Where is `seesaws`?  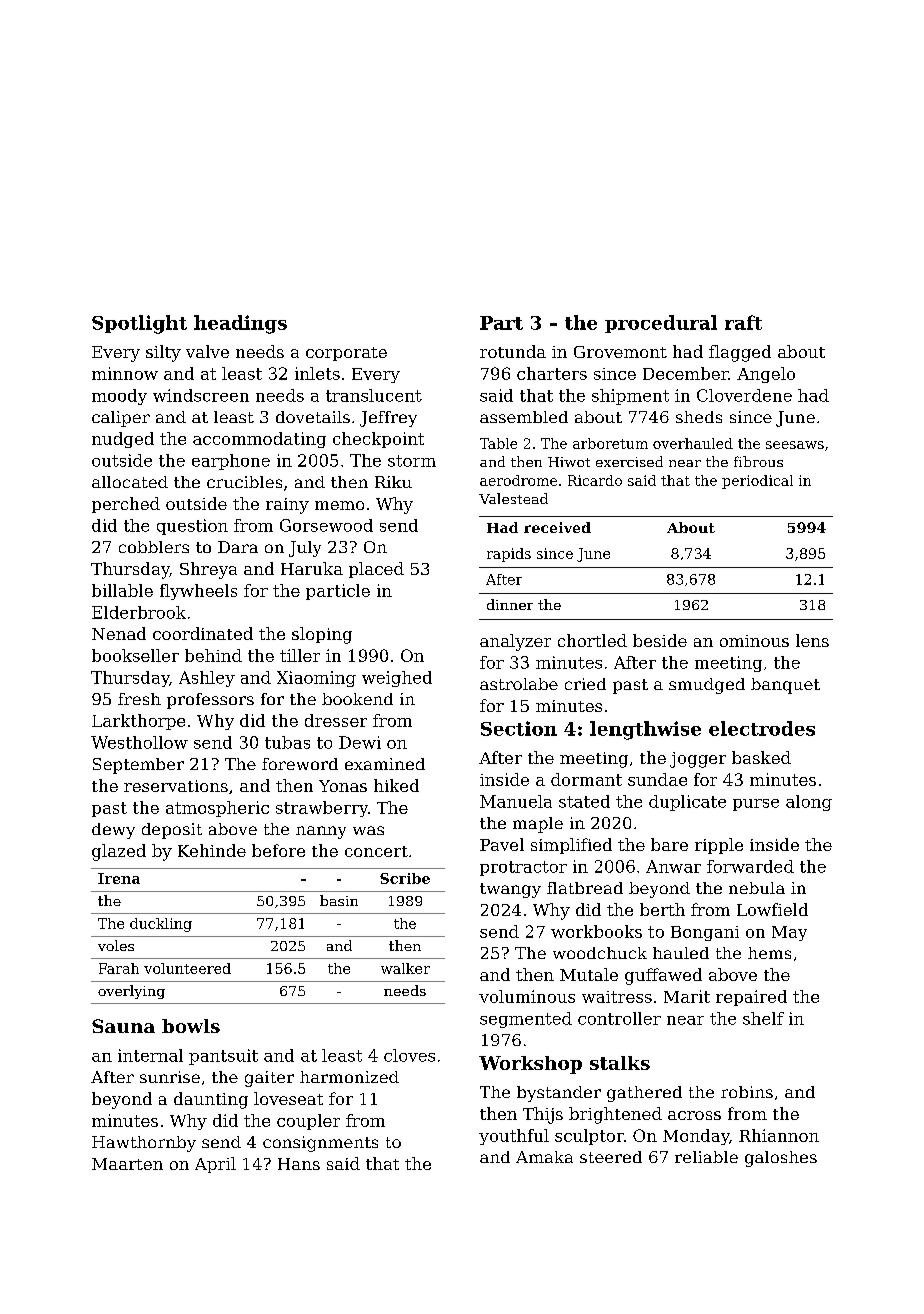 seesaws is located at coordinates (795, 445).
